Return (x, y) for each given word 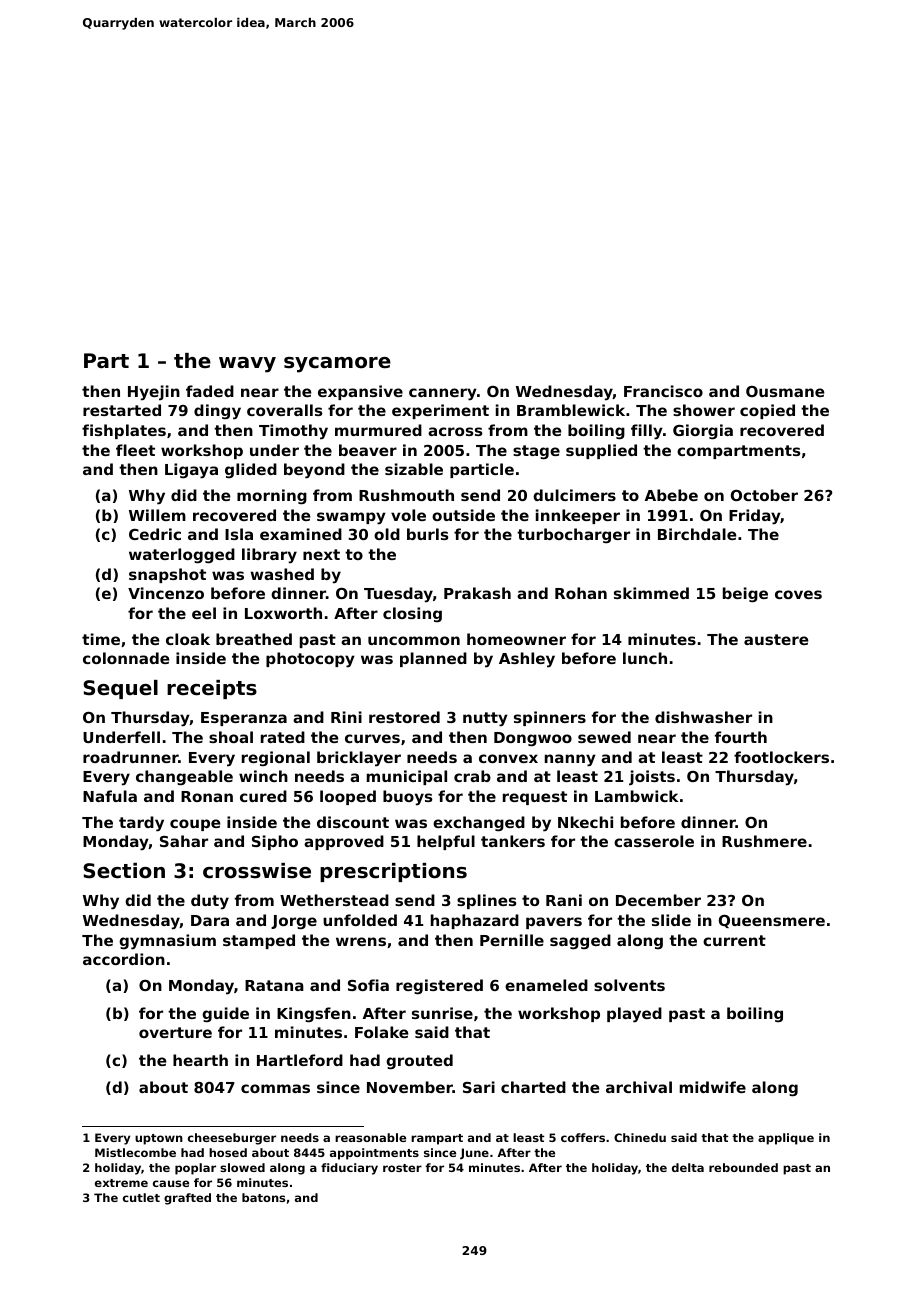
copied (767, 411)
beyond (314, 471)
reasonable (370, 1137)
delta (688, 1167)
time (101, 639)
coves (798, 594)
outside (463, 515)
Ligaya (191, 471)
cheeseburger (232, 1139)
